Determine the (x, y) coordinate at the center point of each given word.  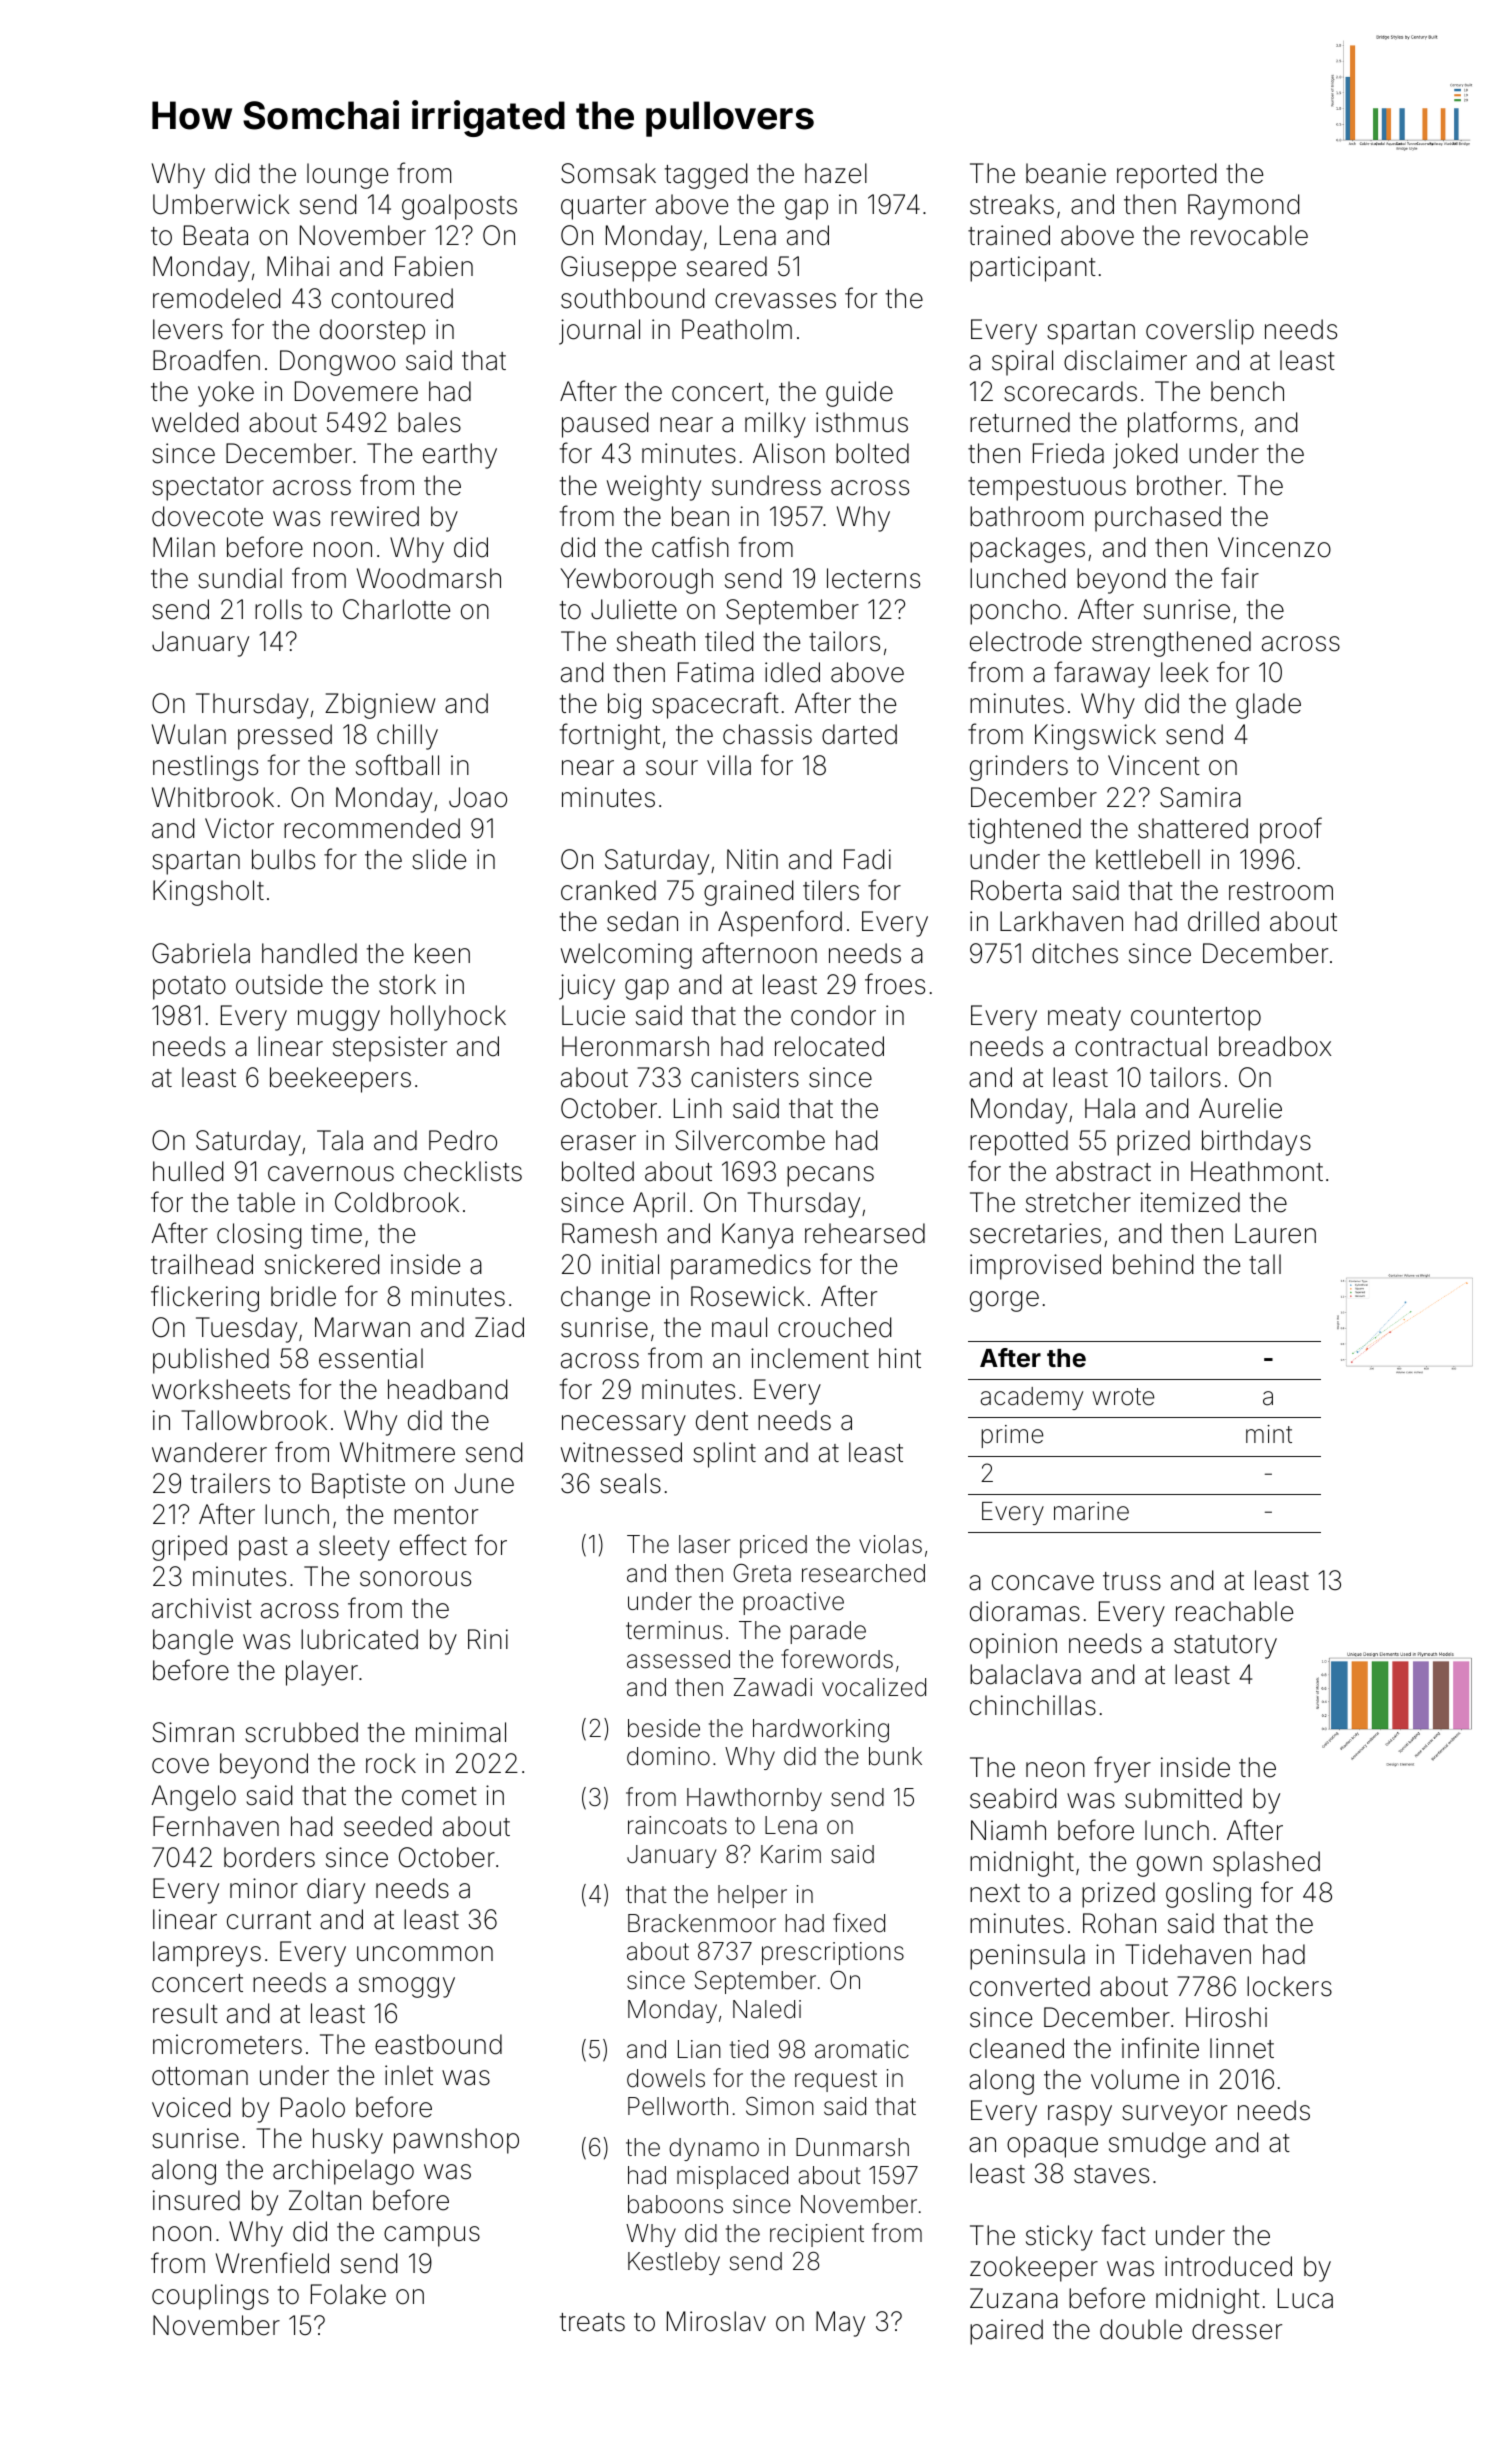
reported (1166, 176)
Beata (216, 235)
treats (592, 2322)
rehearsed (865, 1233)
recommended (372, 828)
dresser (1237, 2329)
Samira (1200, 797)
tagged (706, 176)
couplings (210, 2297)
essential (371, 1358)
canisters (745, 1077)
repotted (1019, 1143)
